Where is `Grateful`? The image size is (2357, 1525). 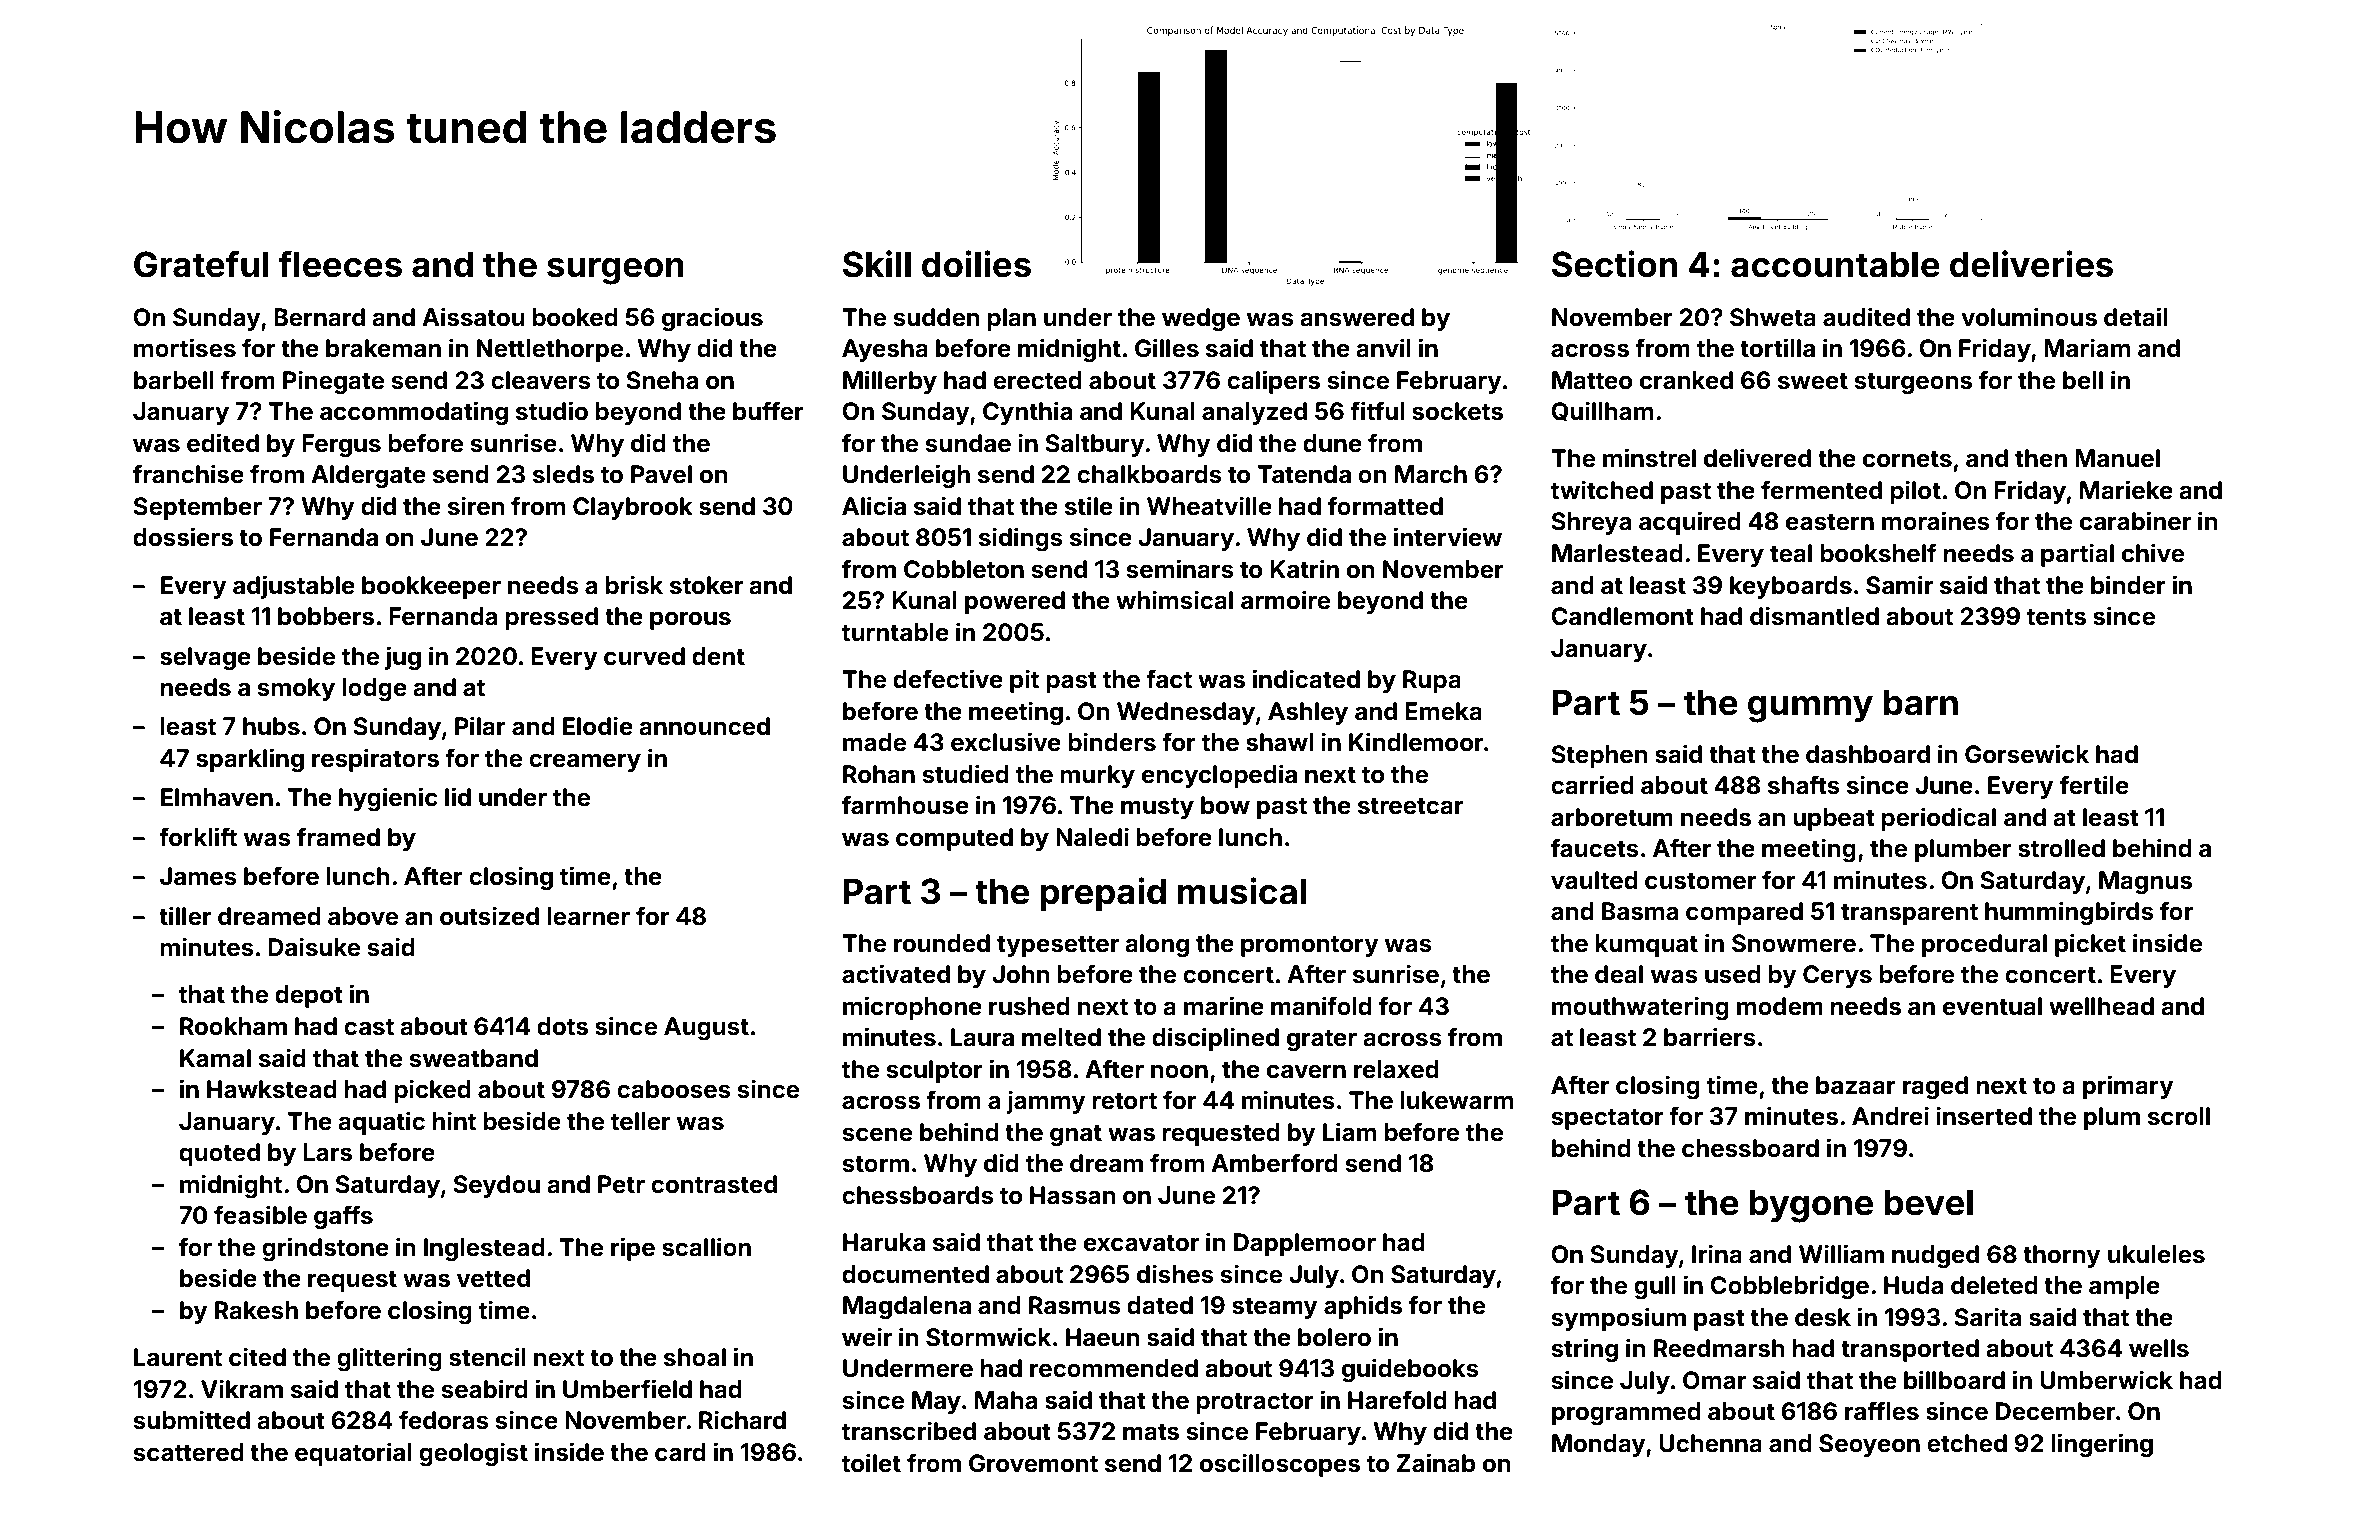
Grateful is located at coordinates (201, 264).
